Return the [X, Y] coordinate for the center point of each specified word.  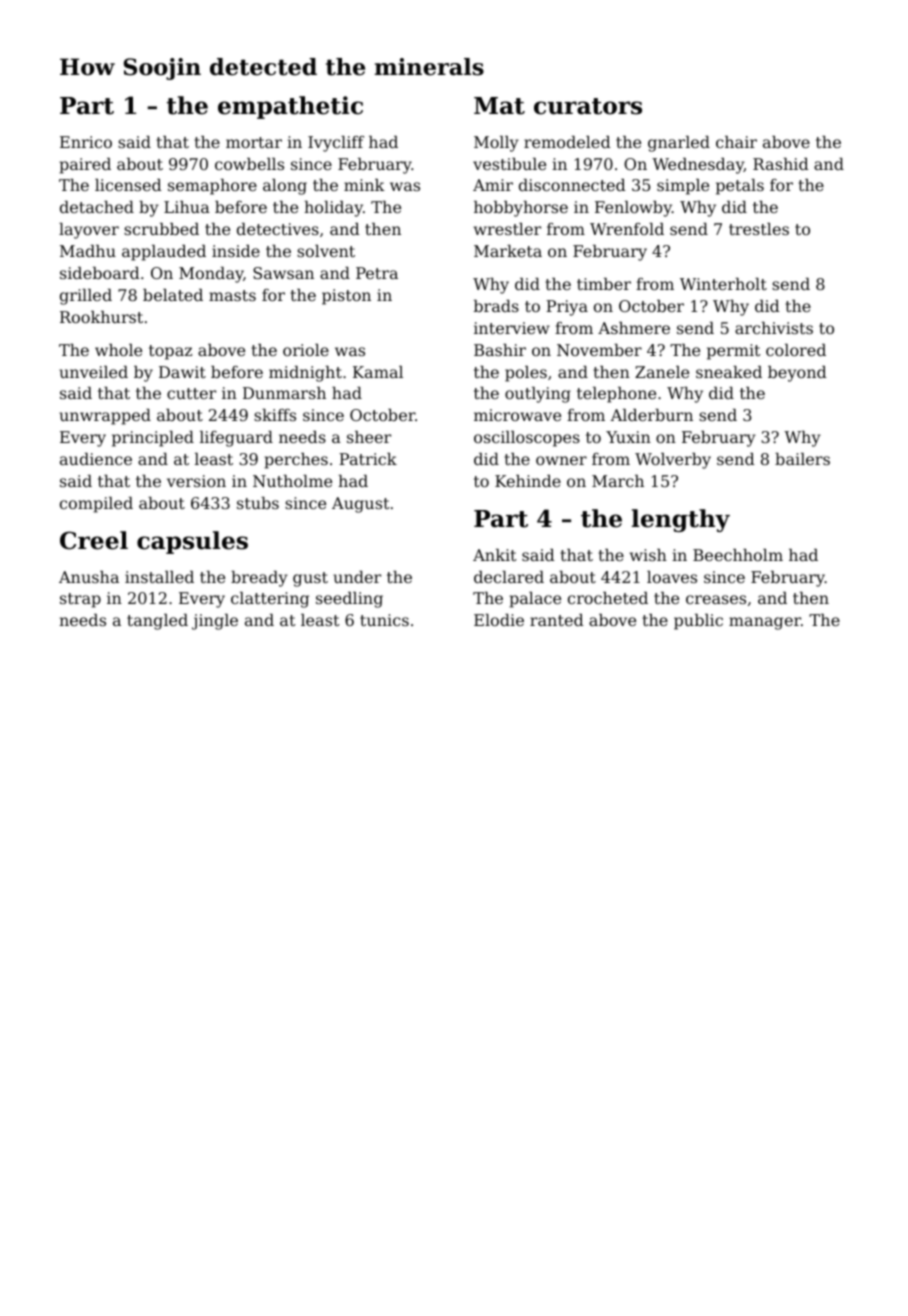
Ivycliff [336, 144]
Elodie [499, 620]
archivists [774, 328]
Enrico [86, 142]
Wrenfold [627, 229]
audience [96, 459]
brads [496, 306]
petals [740, 187]
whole [118, 350]
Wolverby [673, 461]
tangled [157, 622]
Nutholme [292, 481]
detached [97, 207]
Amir [493, 185]
